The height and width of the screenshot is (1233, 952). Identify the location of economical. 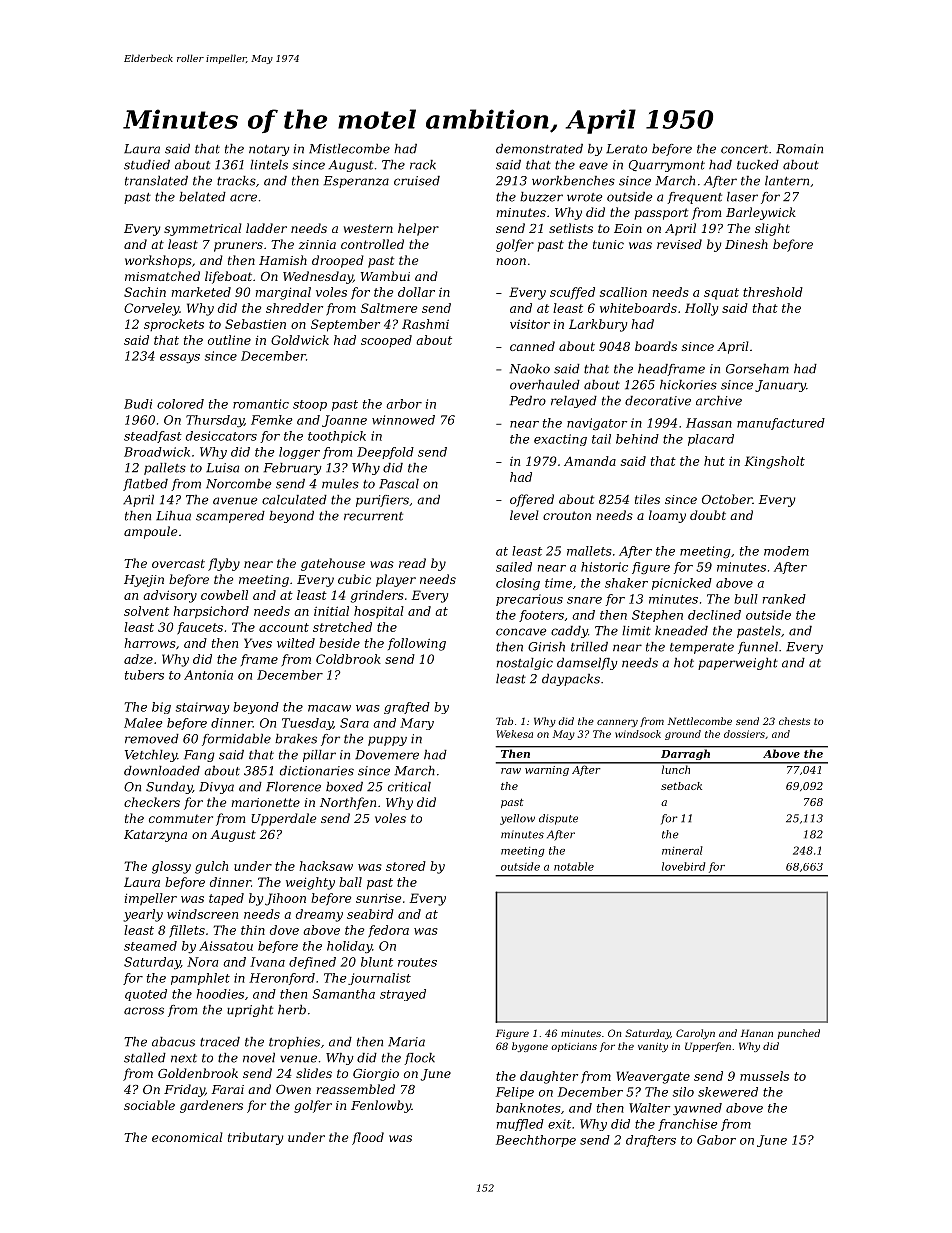
(187, 1137).
